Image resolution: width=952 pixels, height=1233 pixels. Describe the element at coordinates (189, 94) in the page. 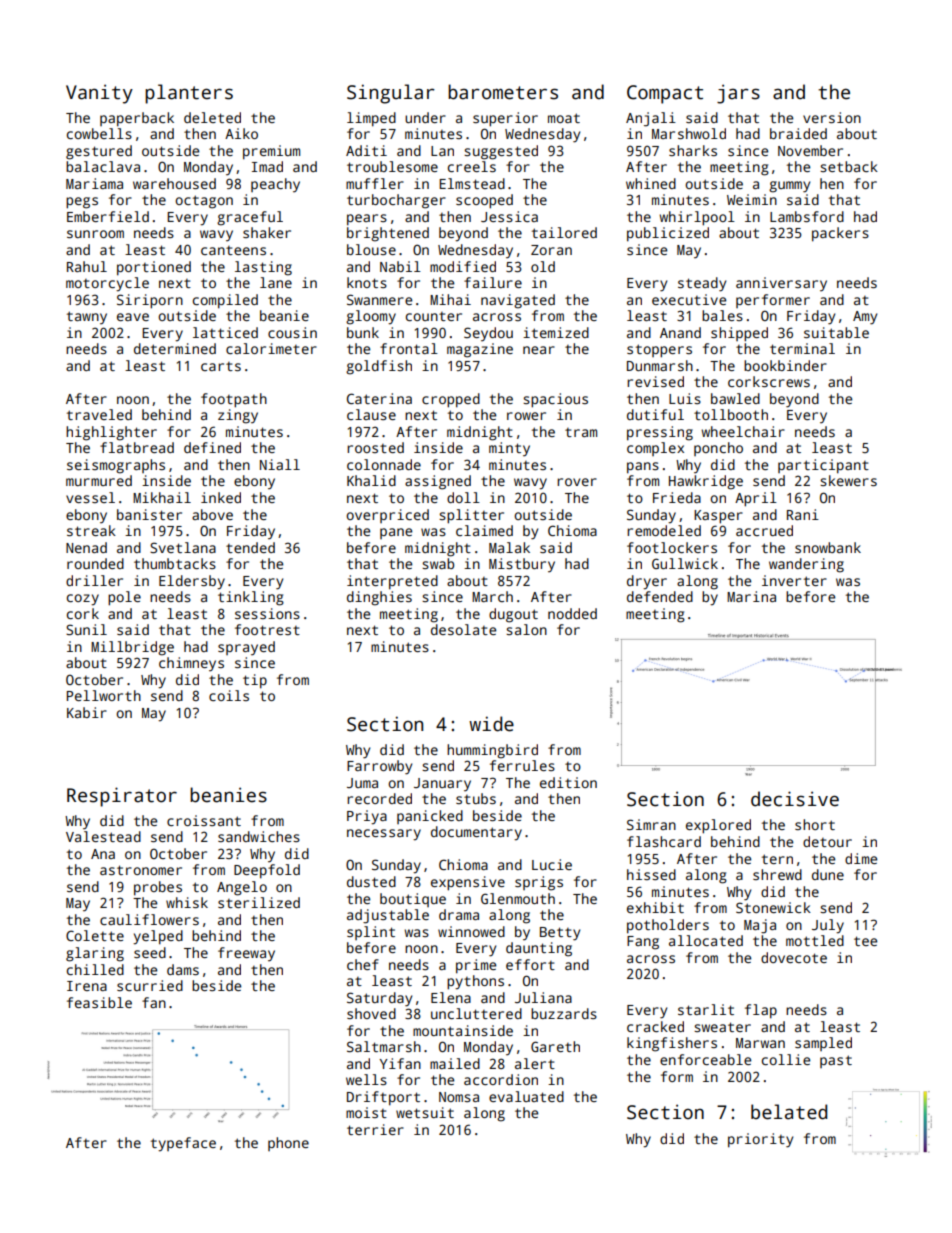

I see `planters` at that location.
